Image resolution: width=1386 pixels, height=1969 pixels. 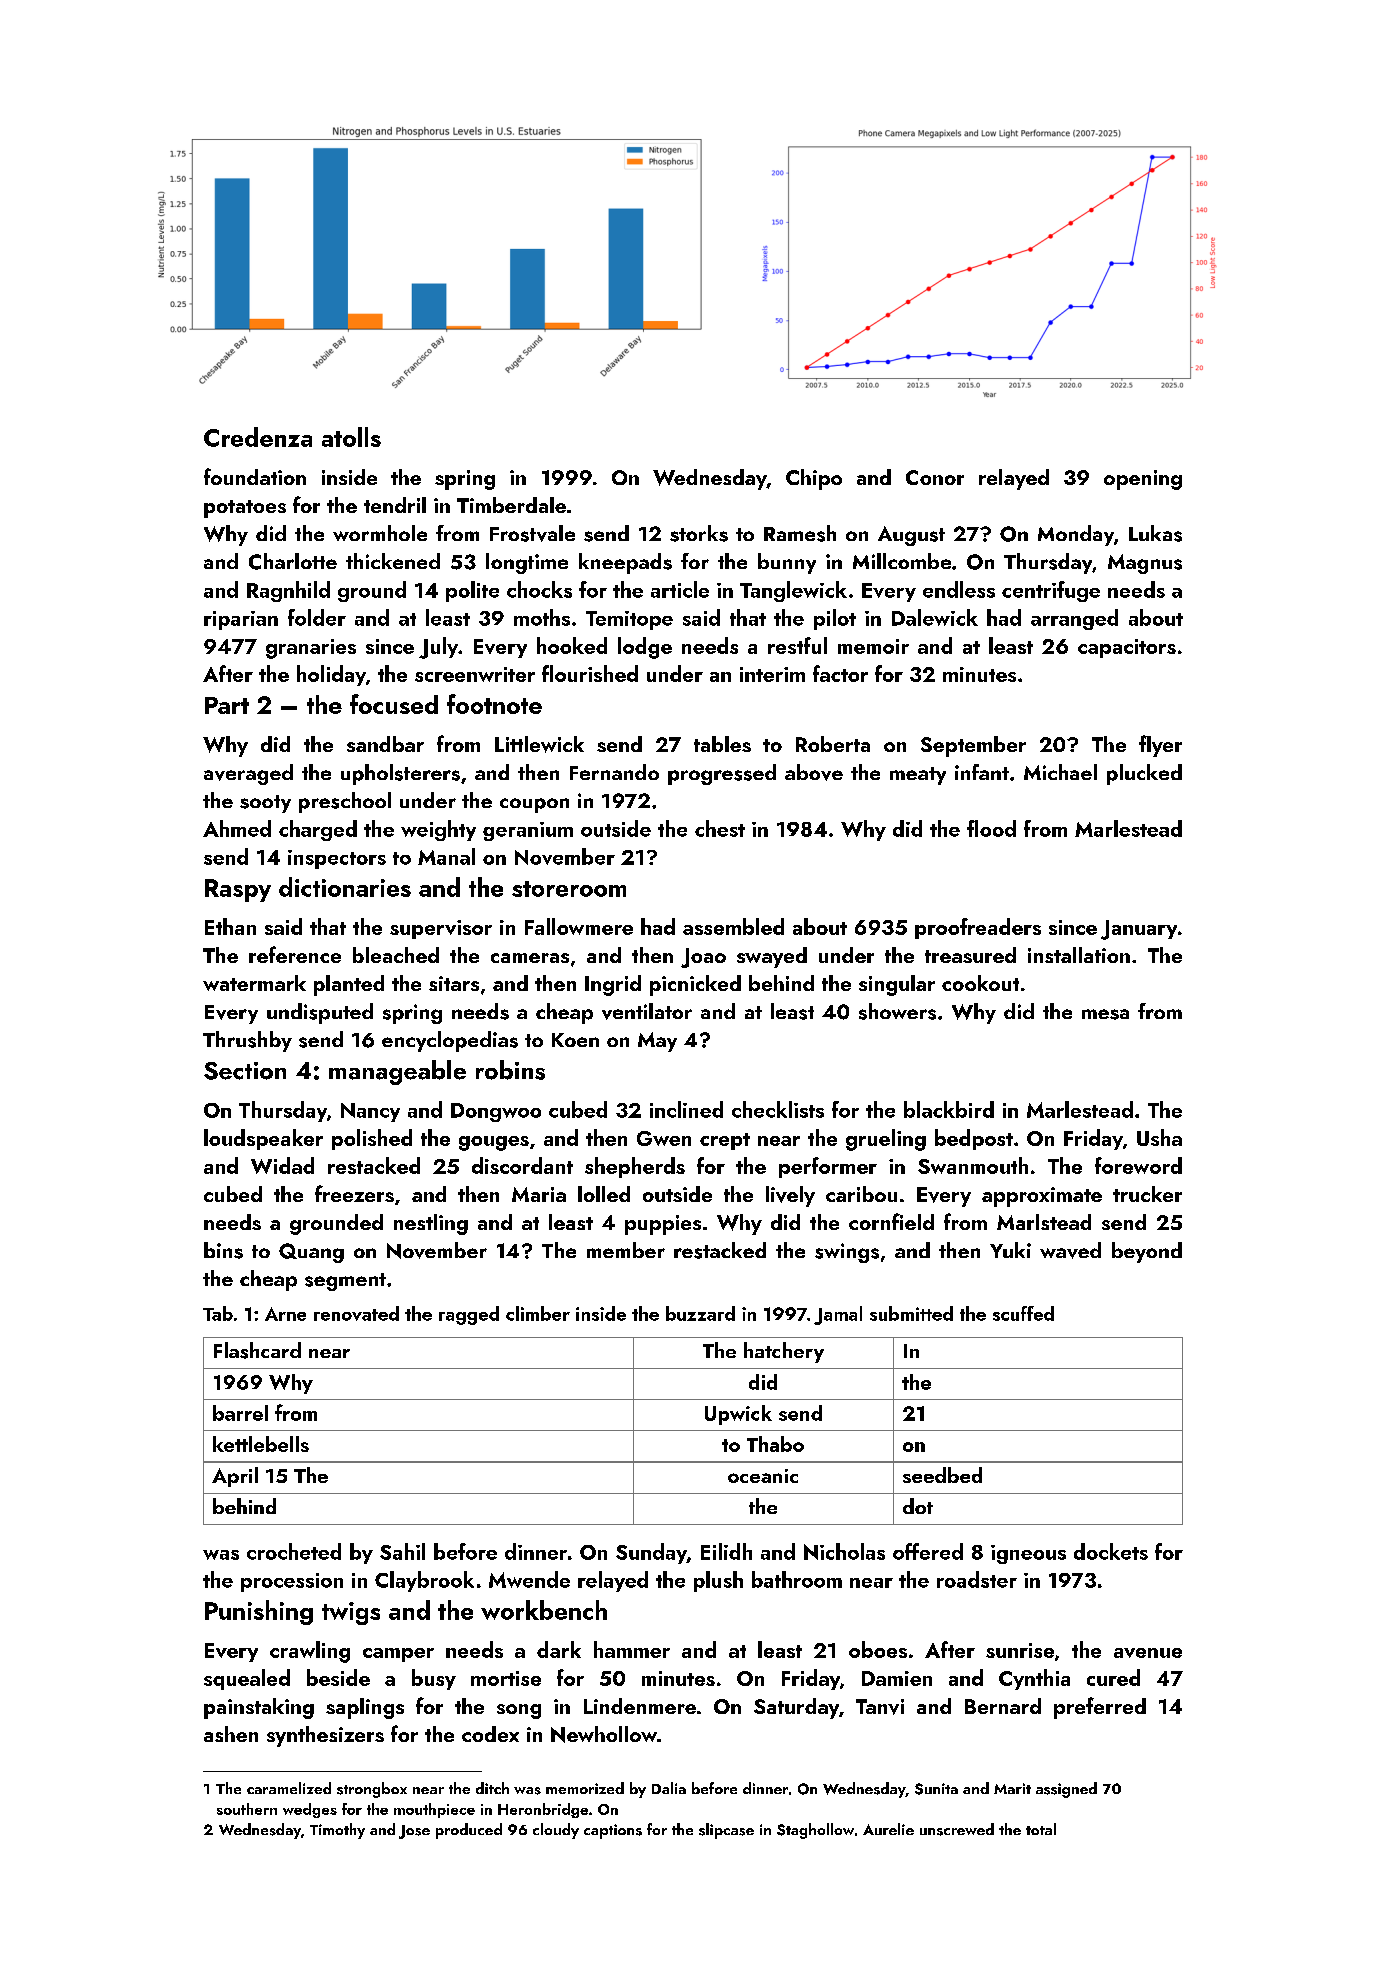 What do you see at coordinates (763, 1476) in the screenshot?
I see `oceanic` at bounding box center [763, 1476].
